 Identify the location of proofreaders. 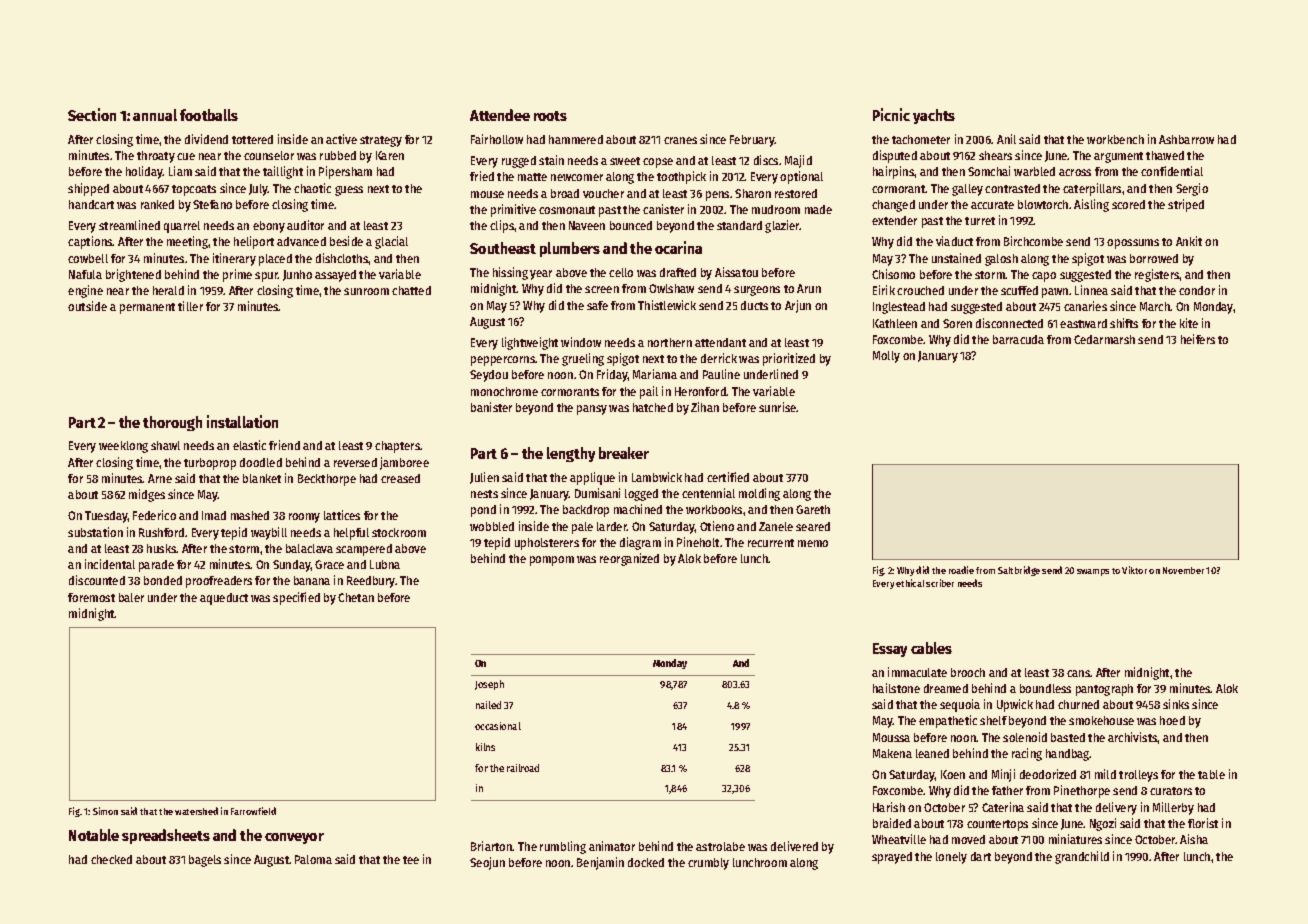
(219, 582).
